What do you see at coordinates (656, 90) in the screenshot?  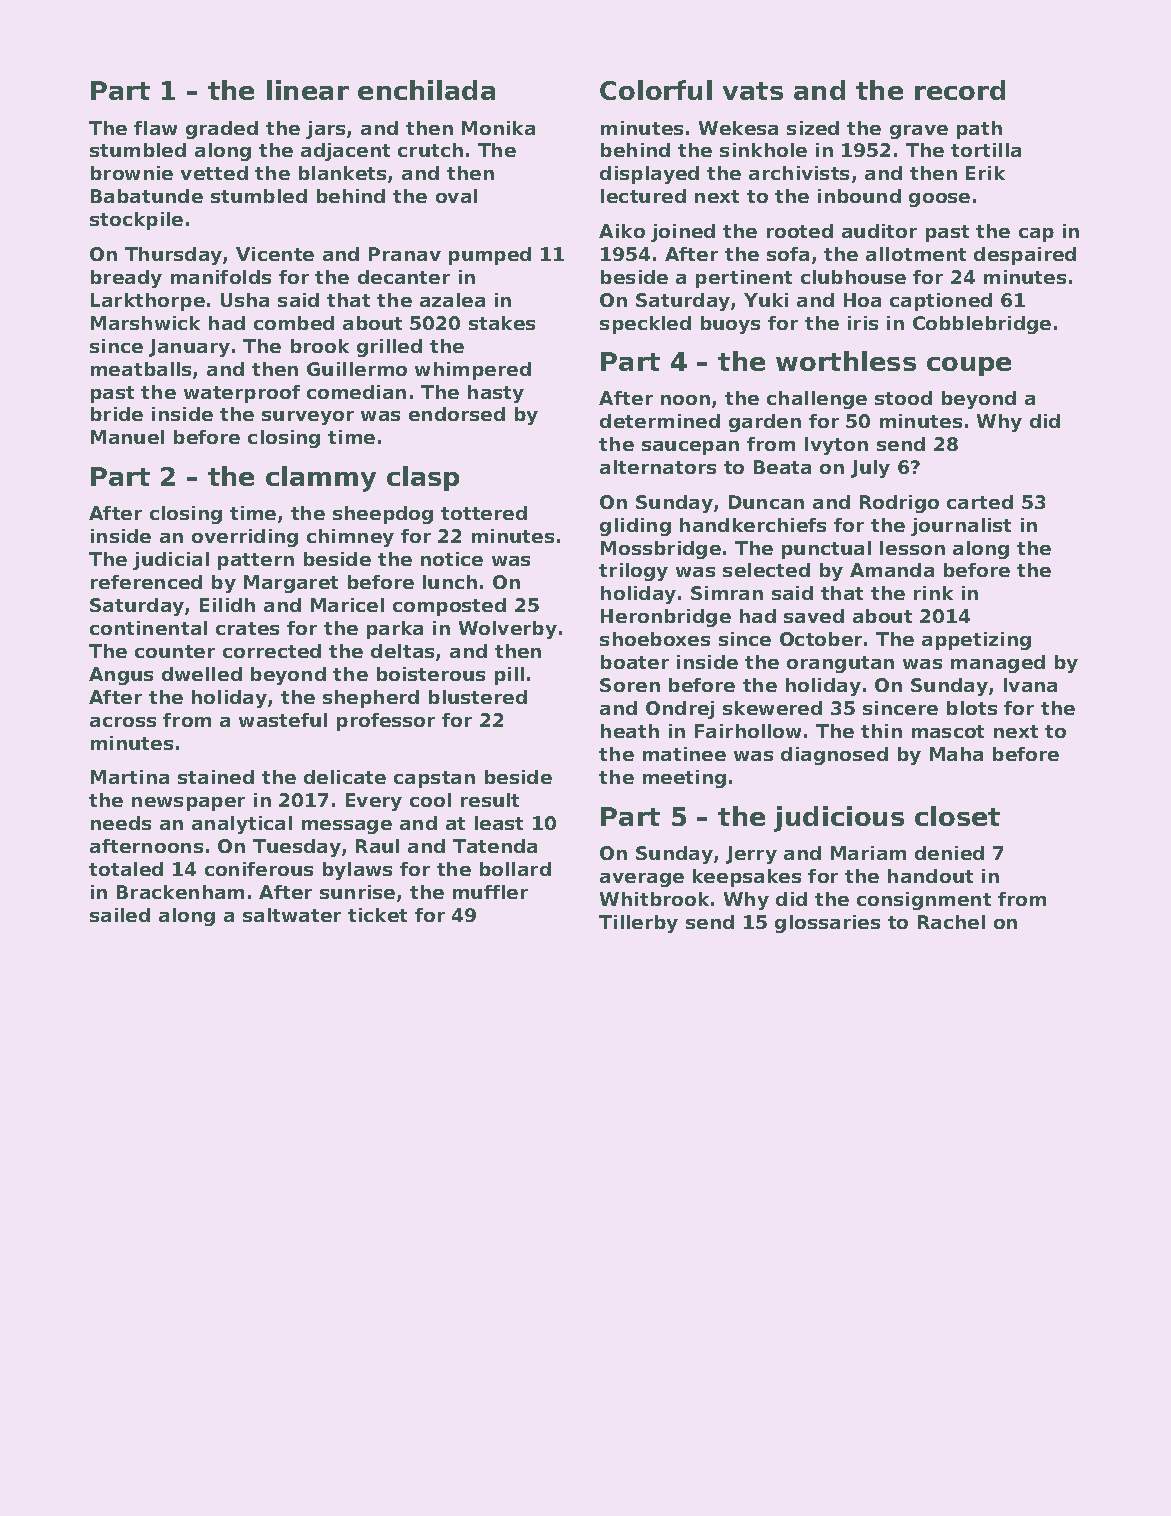 I see `Colorful` at bounding box center [656, 90].
